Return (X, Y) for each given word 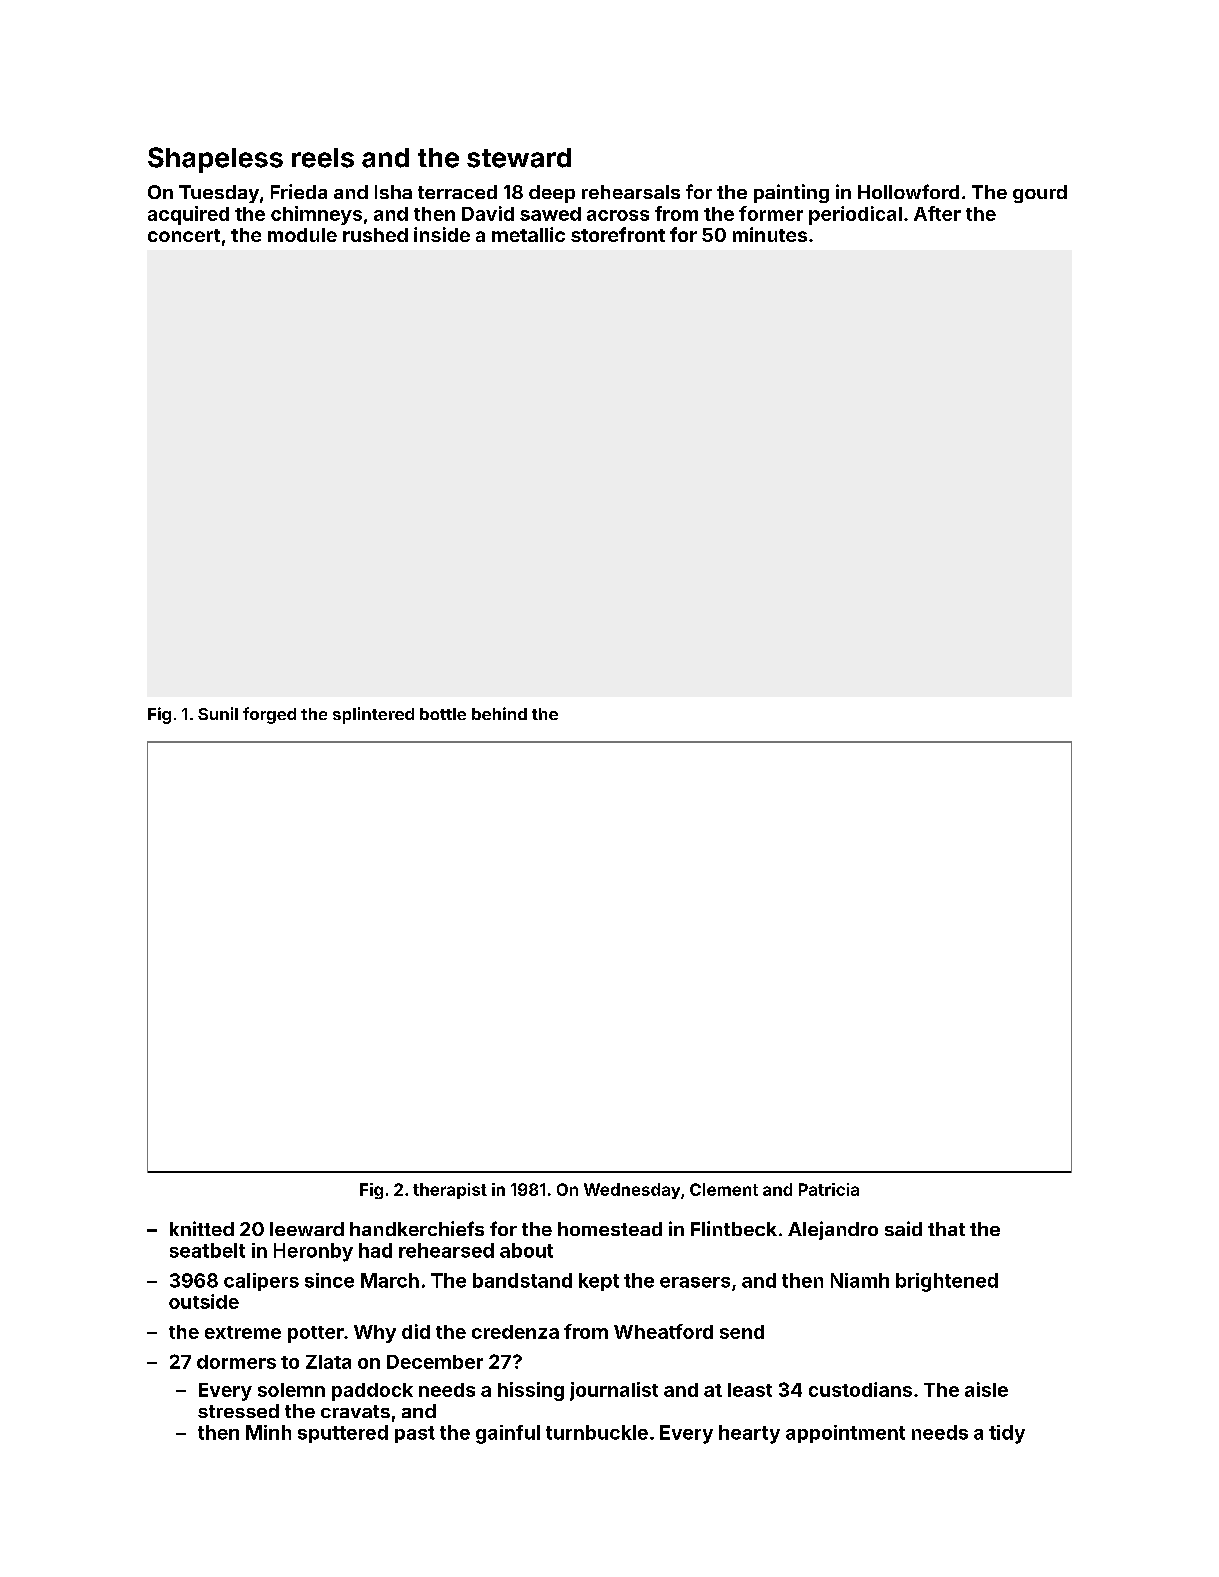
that (946, 1229)
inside (442, 234)
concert (184, 235)
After (937, 213)
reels (323, 158)
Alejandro (833, 1230)
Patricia (829, 1189)
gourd (1040, 194)
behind (499, 713)
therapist (450, 1191)
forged (269, 715)
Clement (724, 1189)
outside (204, 1301)
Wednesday (632, 1191)
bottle (443, 714)
